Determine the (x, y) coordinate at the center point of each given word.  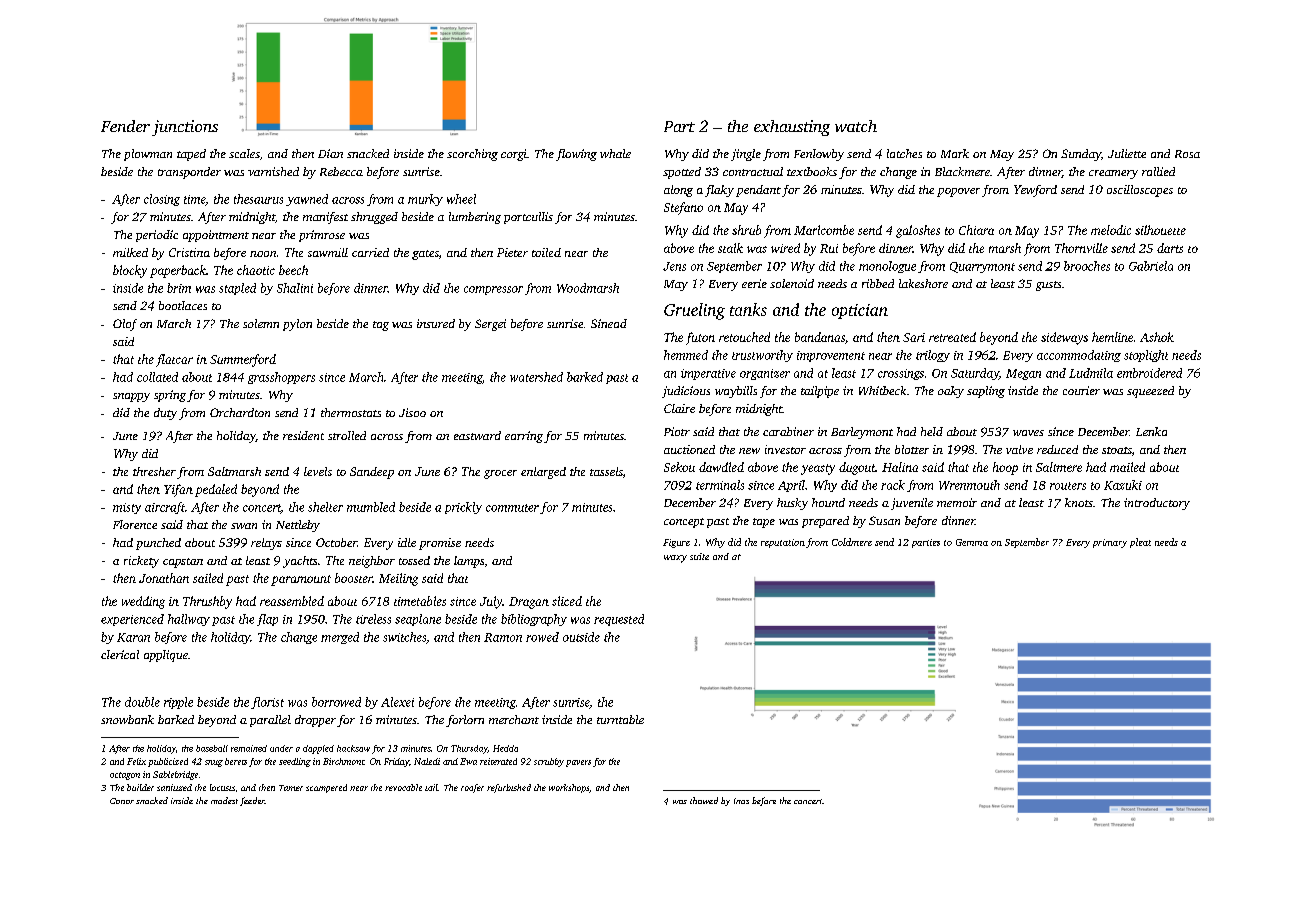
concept (684, 523)
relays (266, 544)
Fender (125, 126)
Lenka (1151, 431)
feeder (252, 801)
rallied (1158, 171)
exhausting (792, 128)
